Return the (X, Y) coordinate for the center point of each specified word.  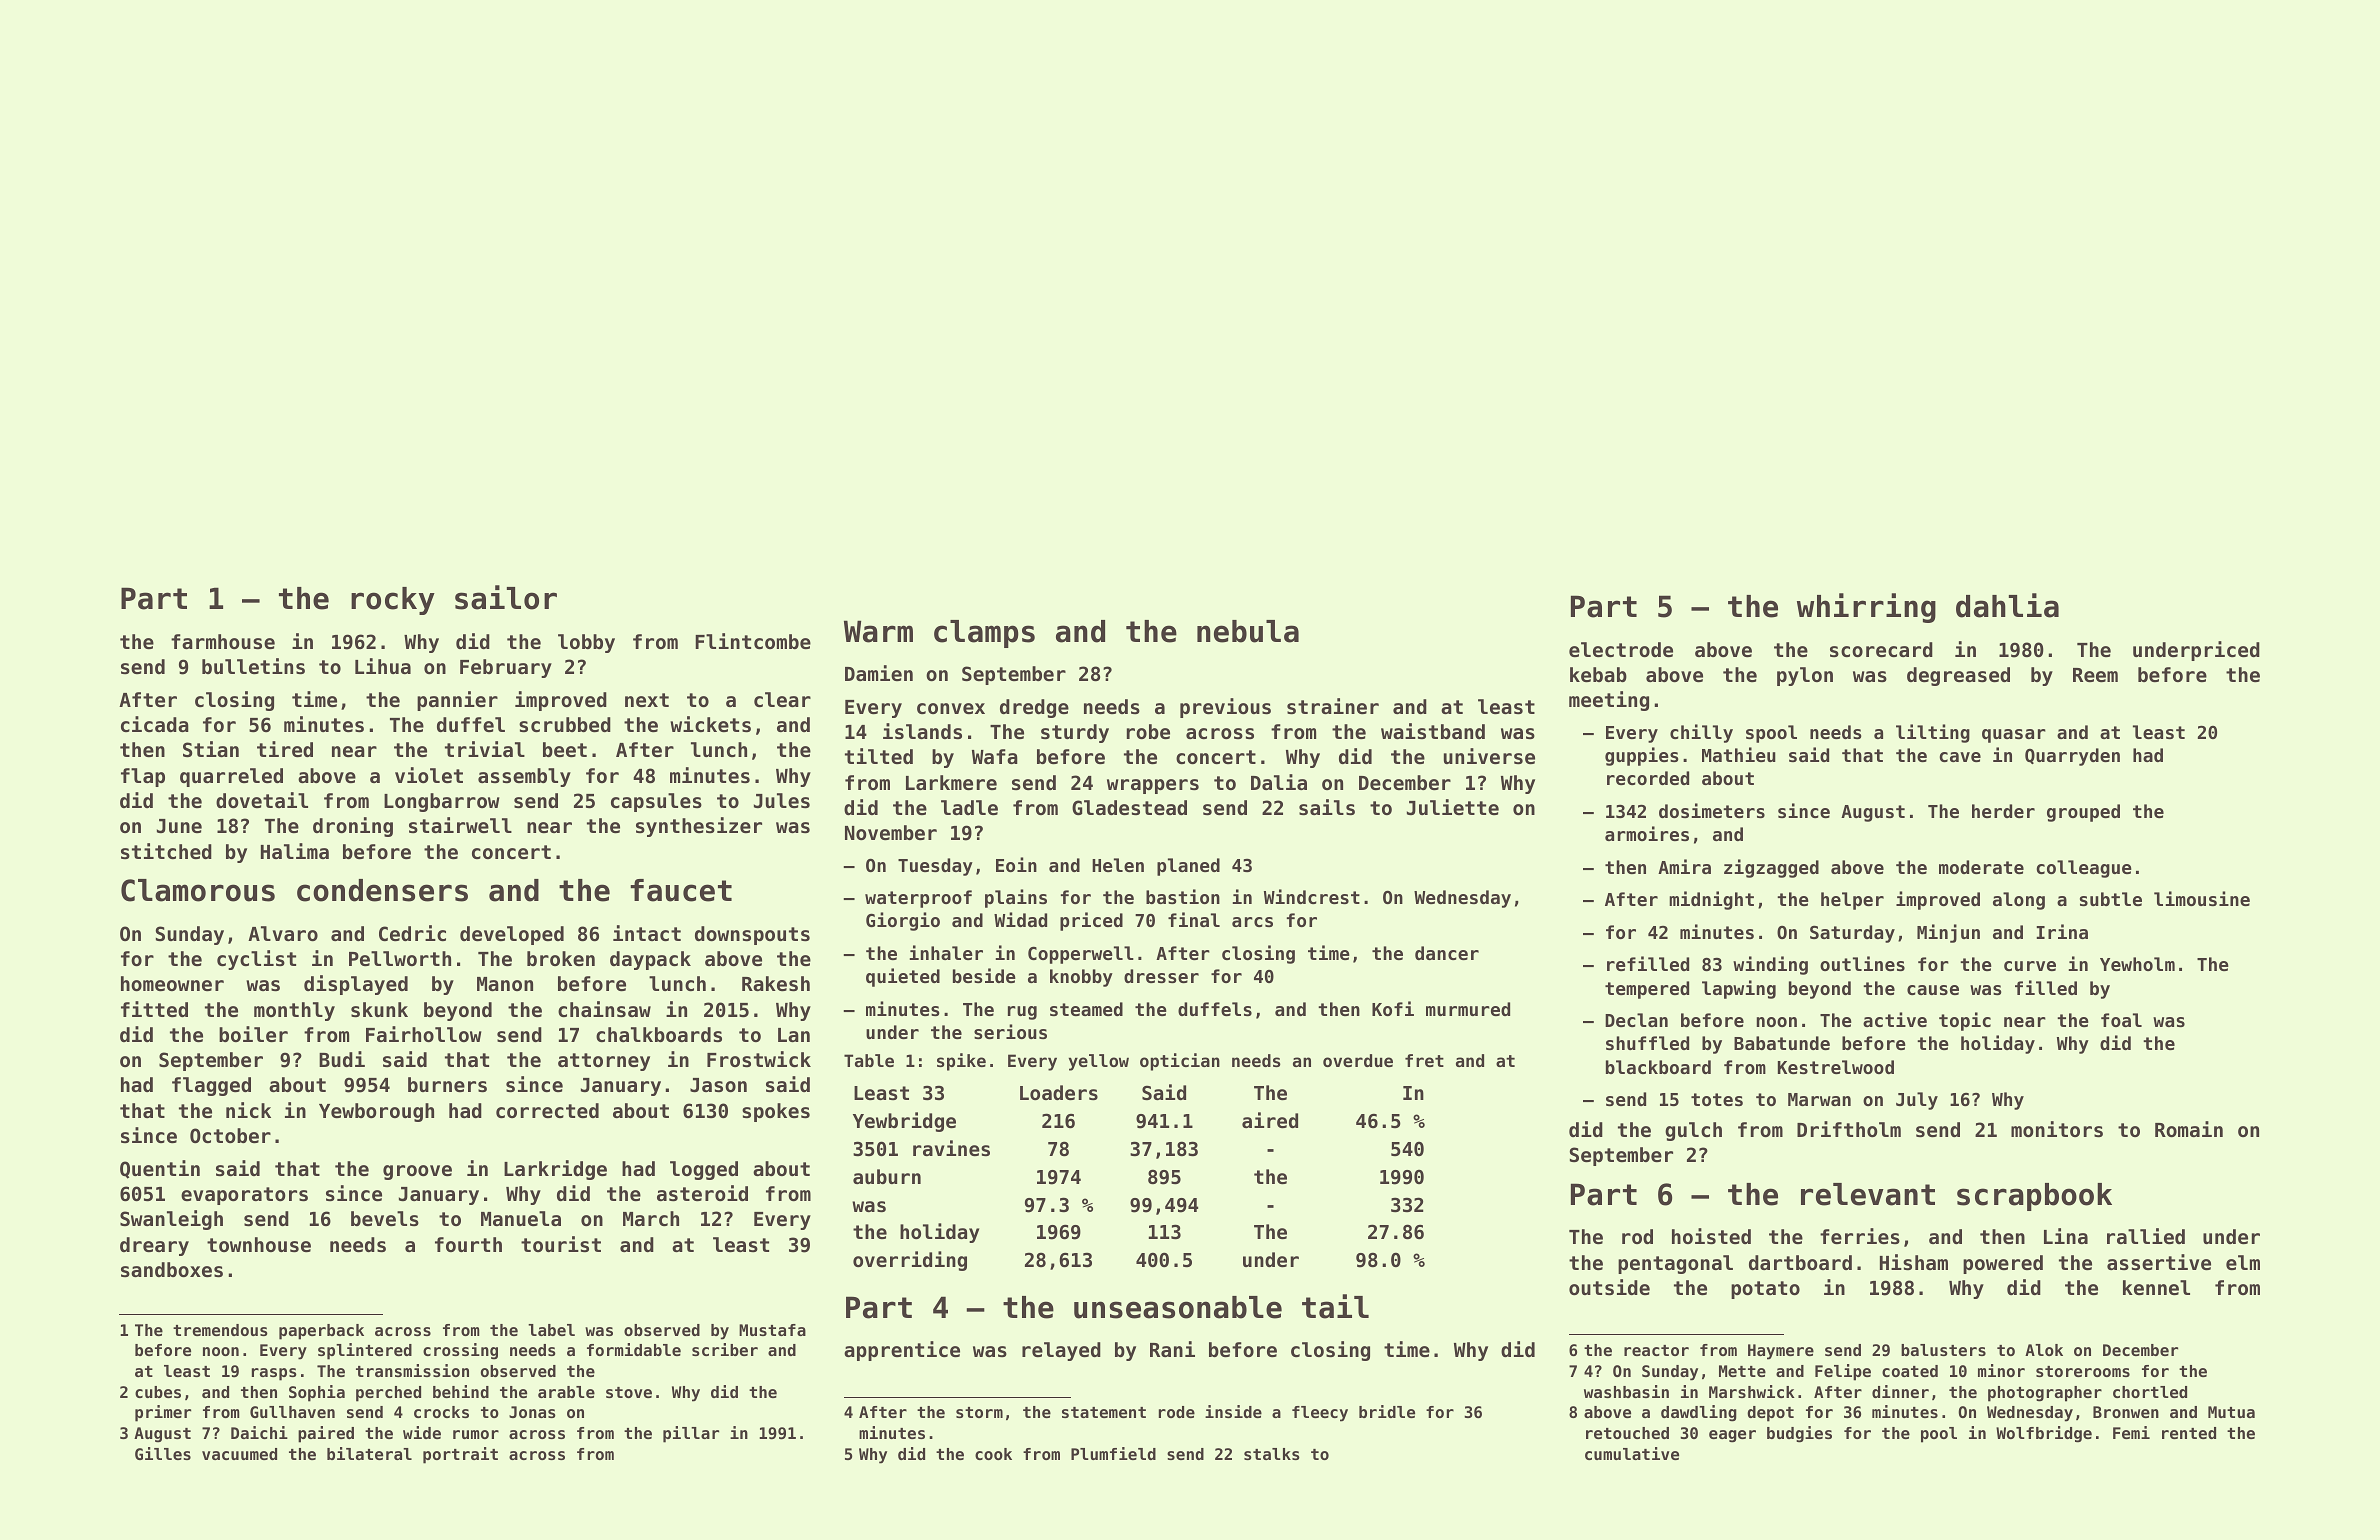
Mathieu (1739, 754)
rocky (393, 601)
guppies (1642, 756)
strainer (1333, 706)
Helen (1118, 865)
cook (993, 1454)
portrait (460, 1455)
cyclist (256, 960)
